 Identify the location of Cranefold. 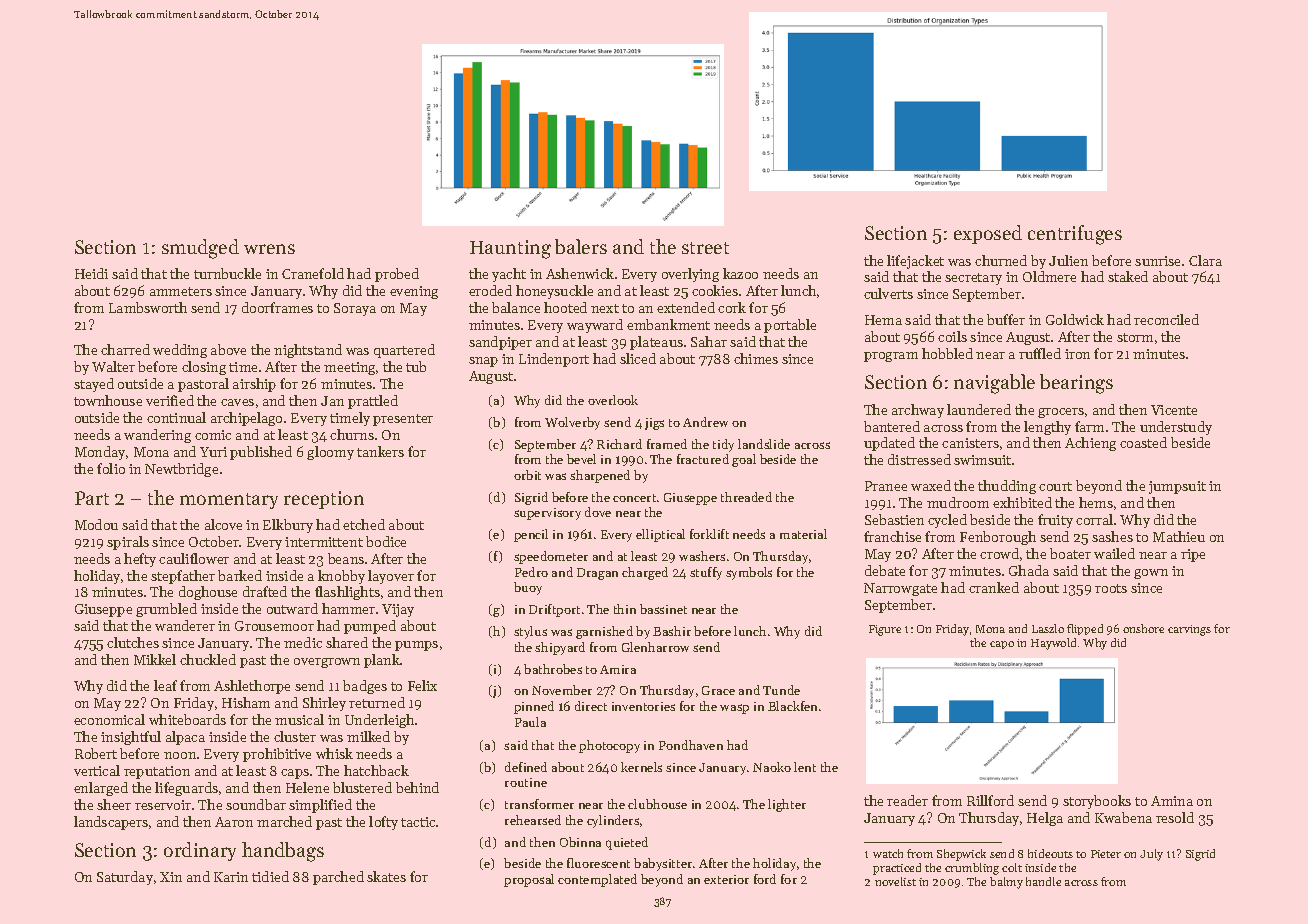
(313, 273).
